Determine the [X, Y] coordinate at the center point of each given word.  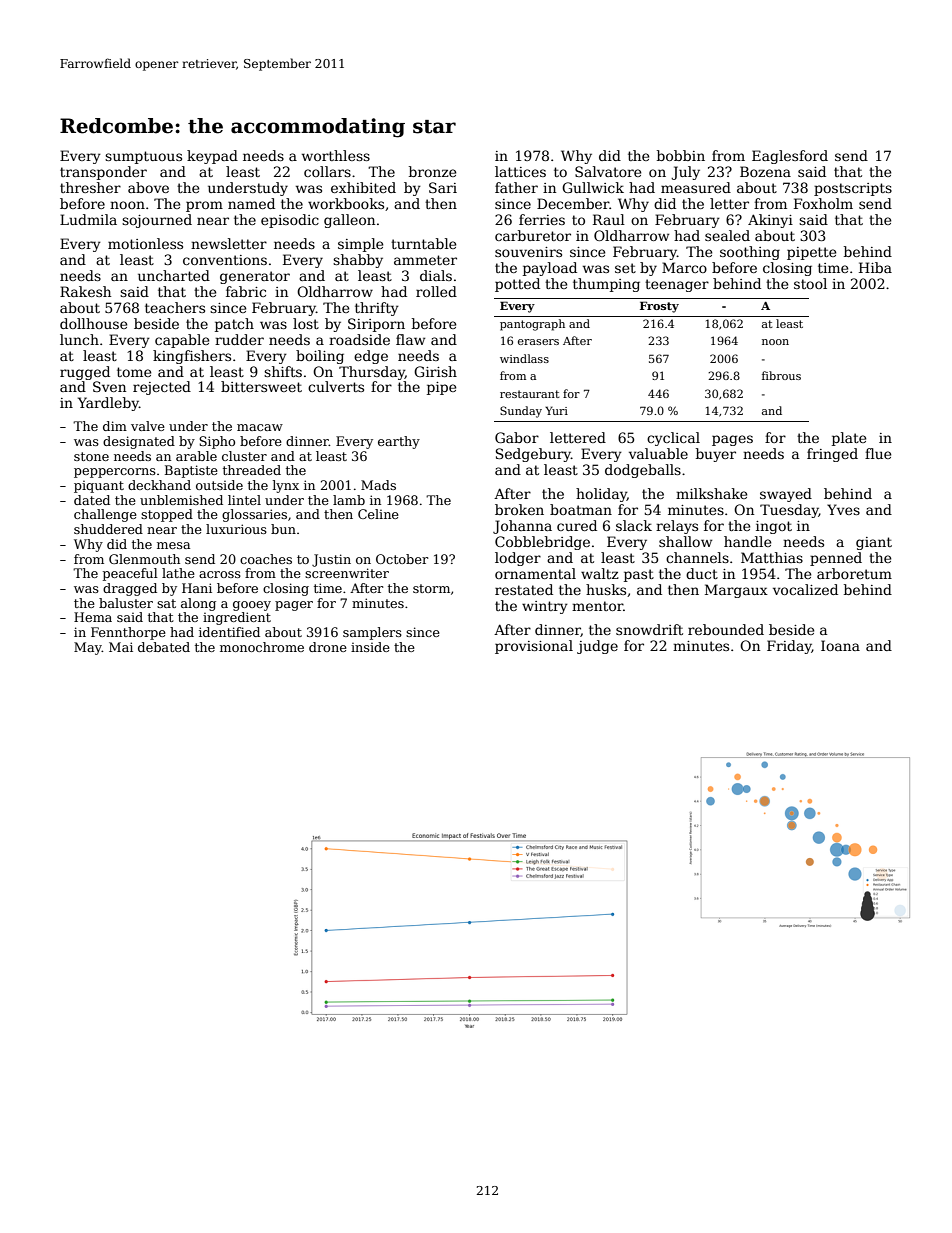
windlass [524, 358]
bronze [433, 171]
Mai [121, 647]
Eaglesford [790, 157]
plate [849, 439]
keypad [212, 157]
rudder [239, 339]
